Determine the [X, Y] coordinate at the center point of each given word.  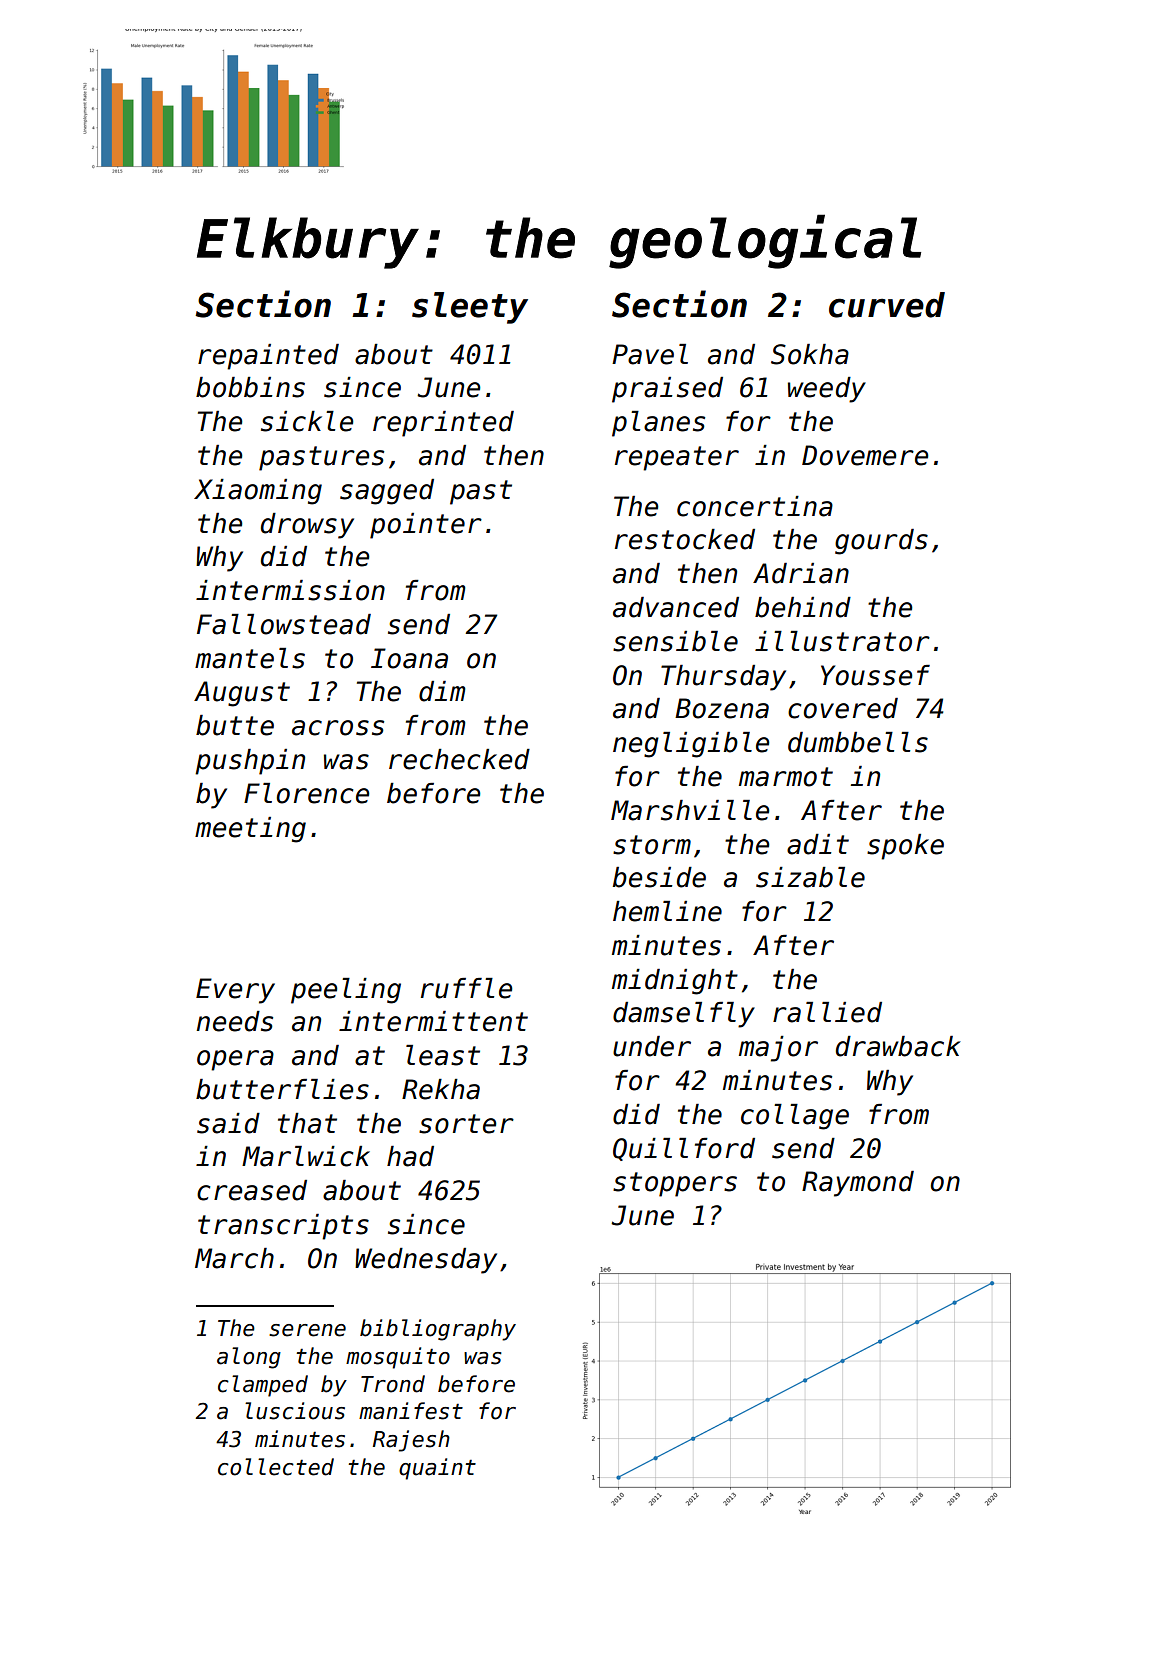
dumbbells [858, 742]
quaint [437, 1469]
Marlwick [306, 1156]
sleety [470, 308]
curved [887, 305]
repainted [268, 357]
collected [276, 1467]
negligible [691, 745]
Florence [306, 793]
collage [795, 1117]
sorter [466, 1124]
